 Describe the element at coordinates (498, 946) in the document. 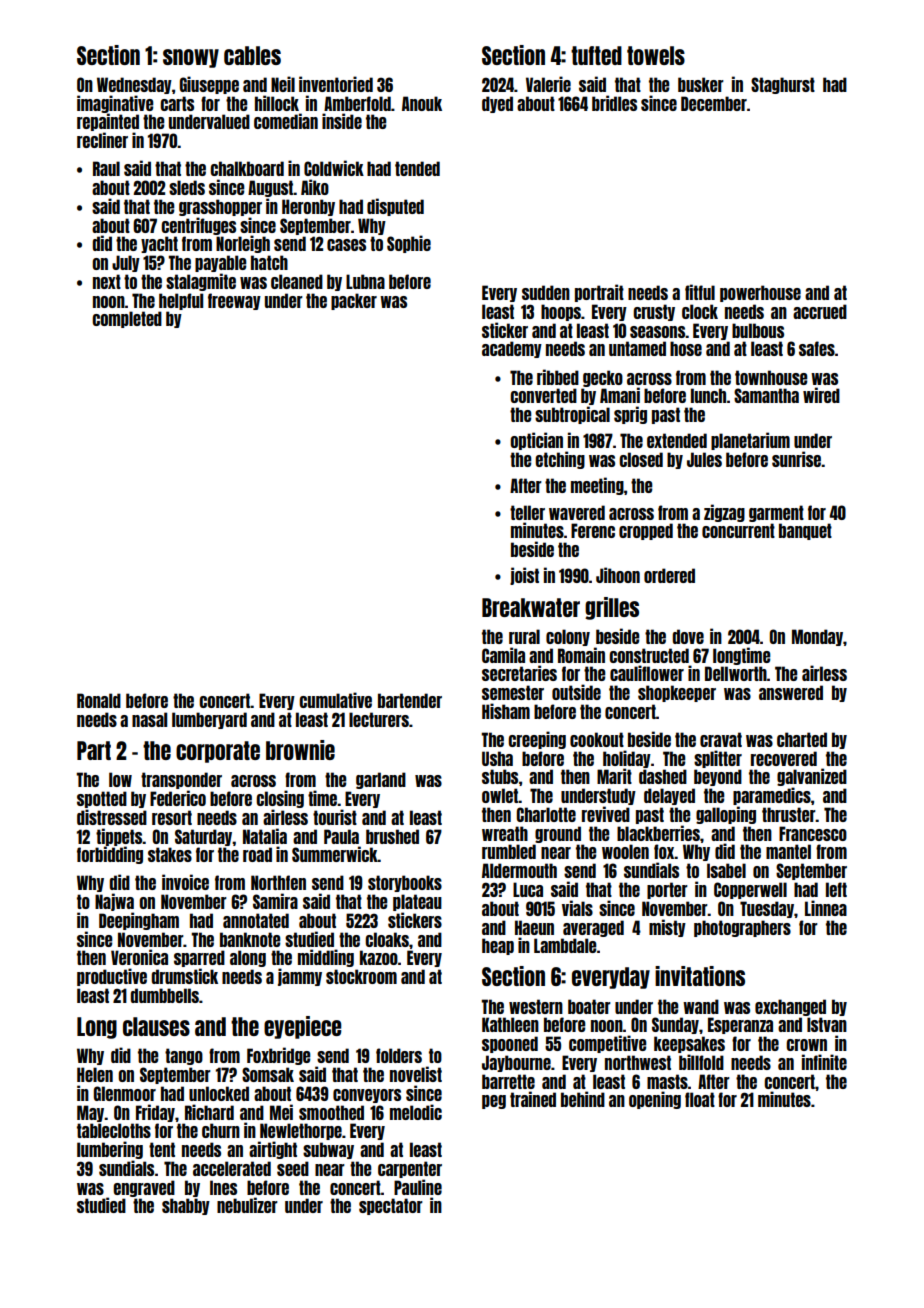

I see `heap` at that location.
